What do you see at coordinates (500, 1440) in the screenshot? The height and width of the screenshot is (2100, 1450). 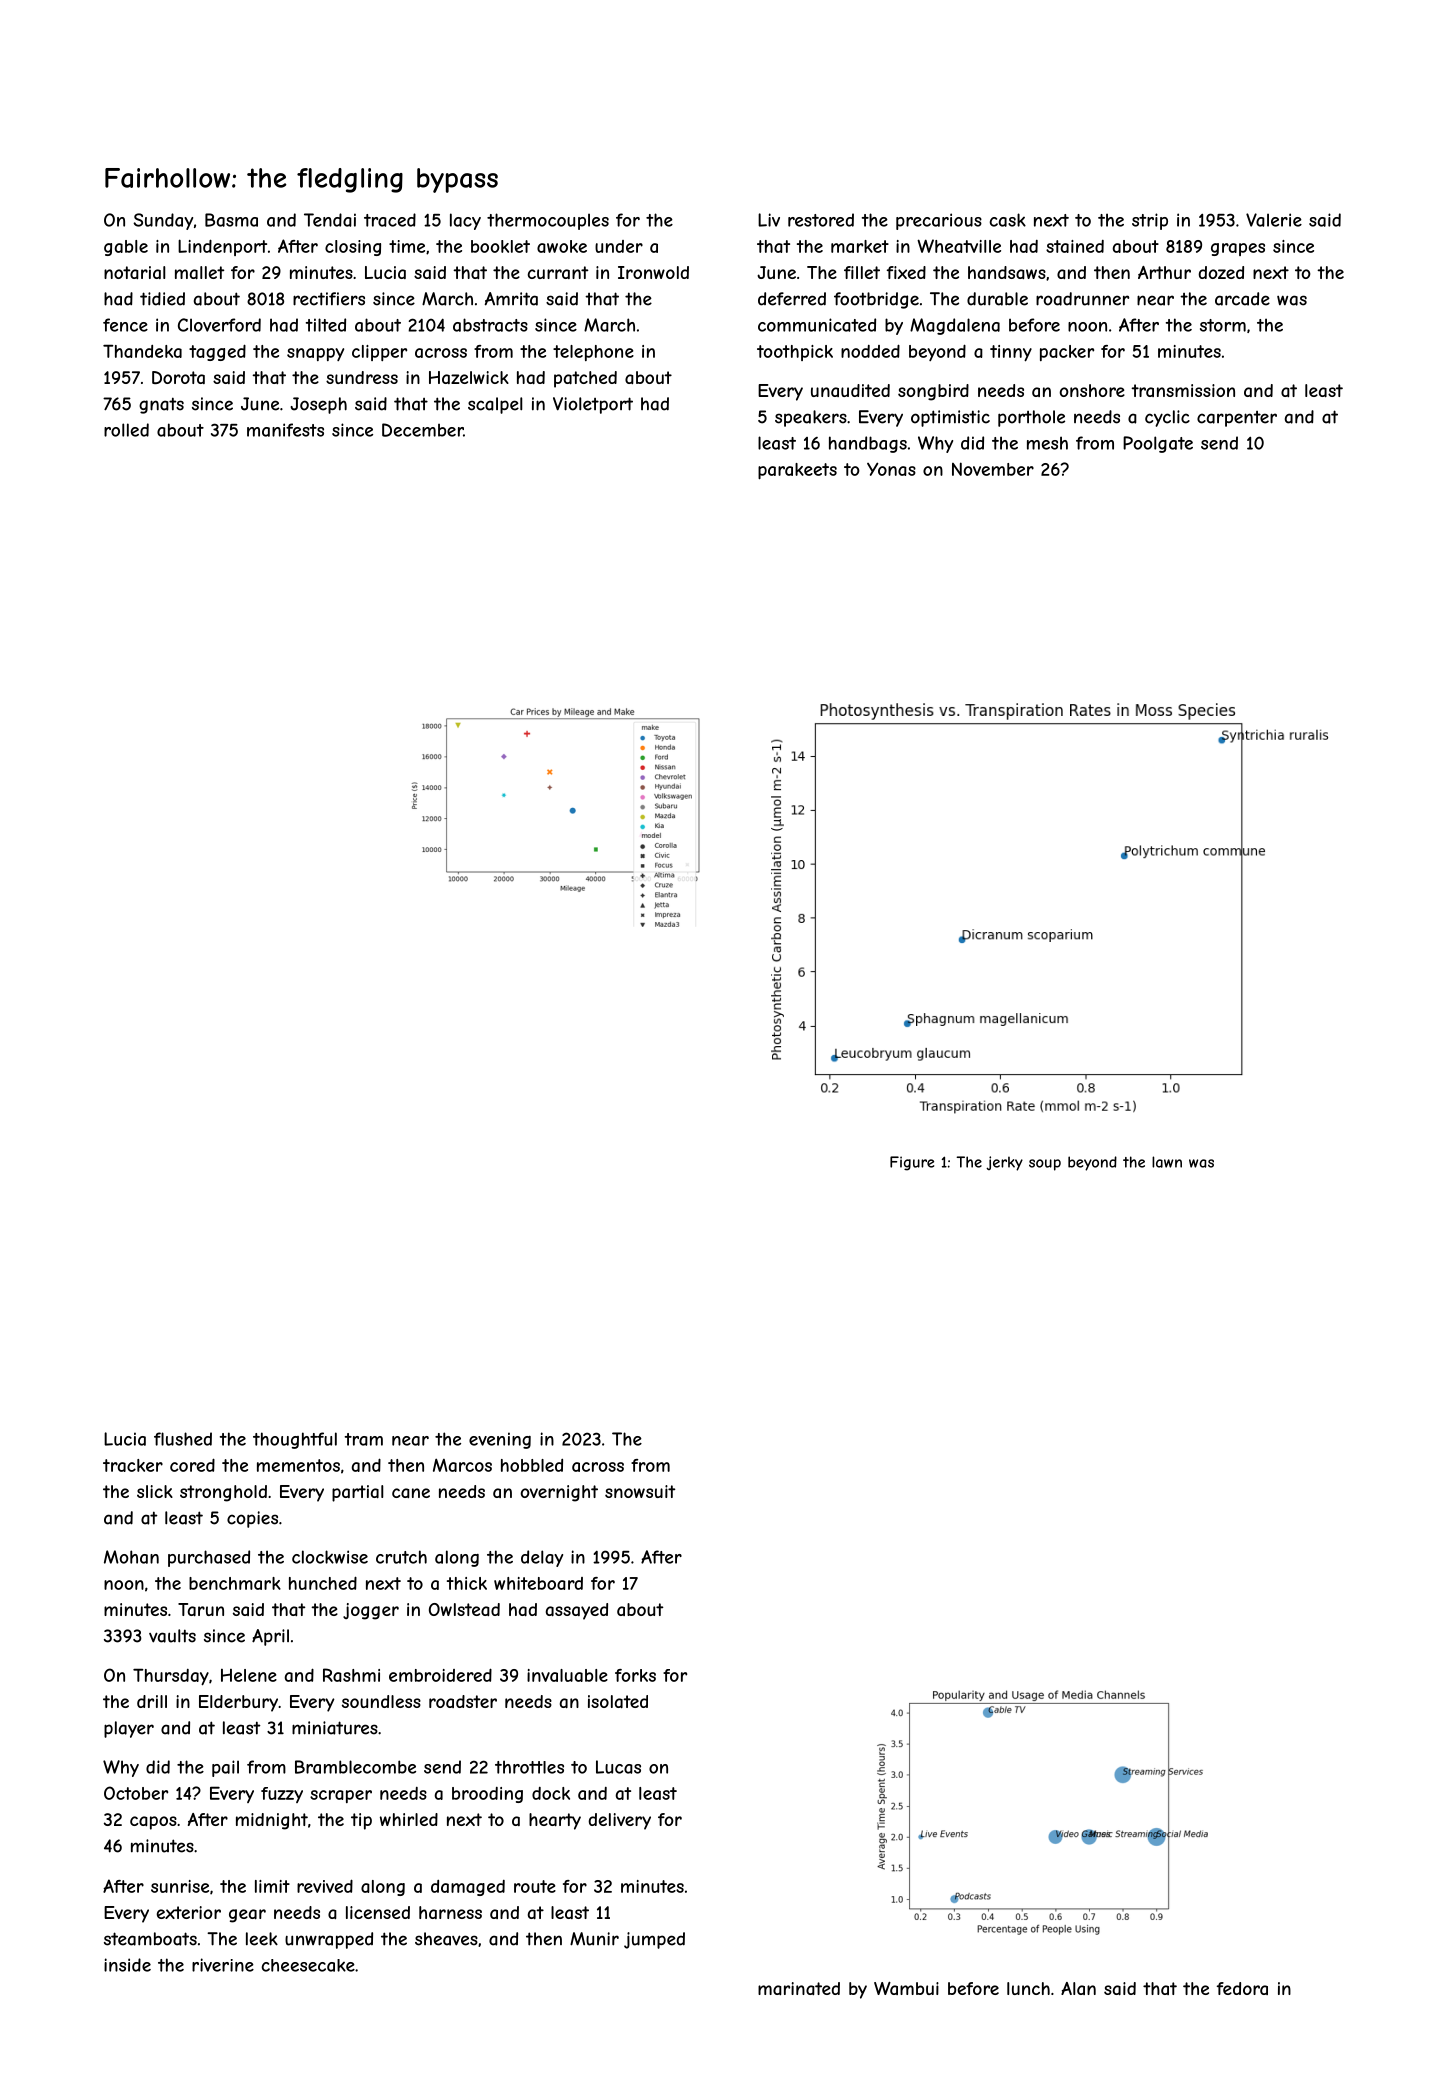 I see `evening` at bounding box center [500, 1440].
